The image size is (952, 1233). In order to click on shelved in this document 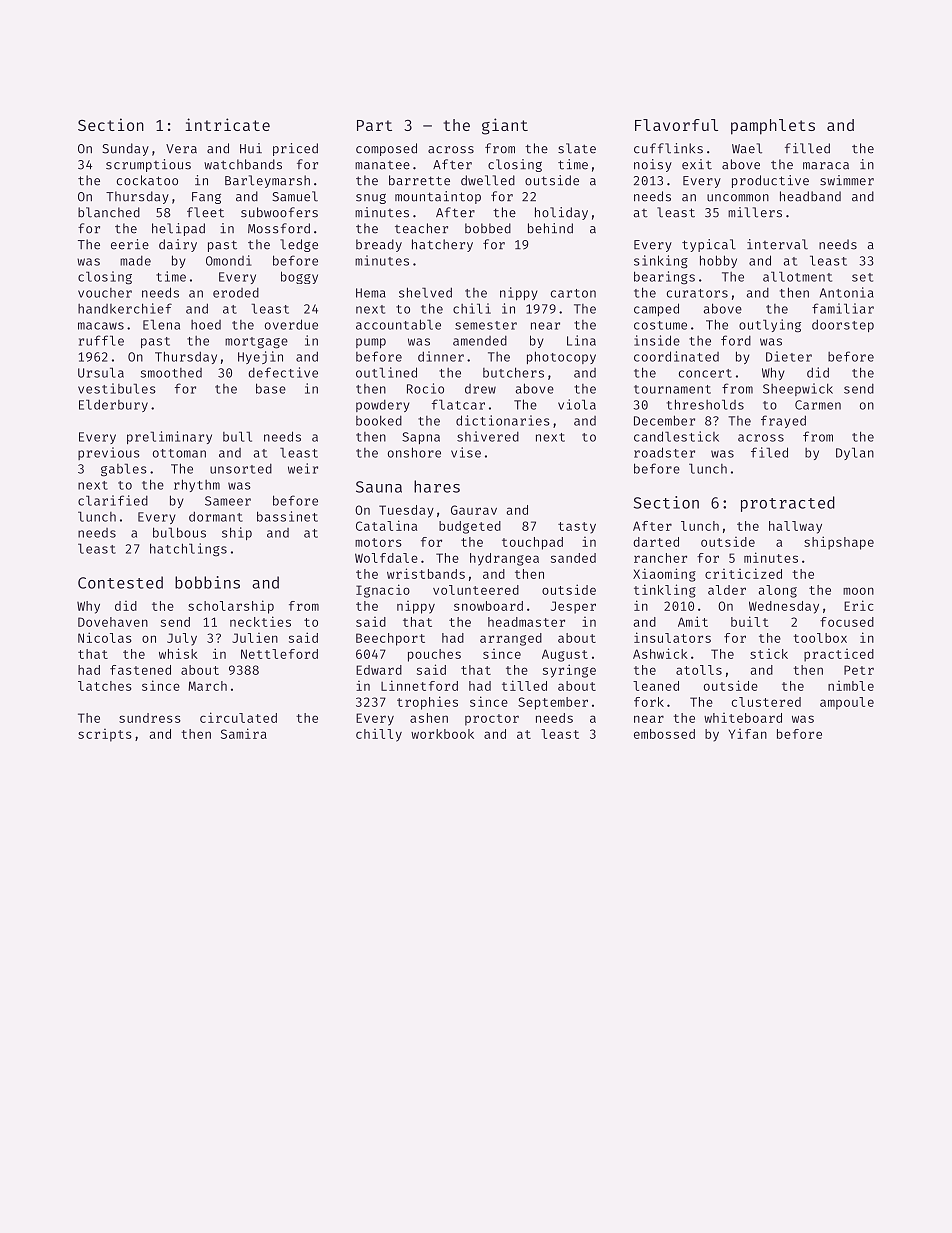, I will do `click(425, 292)`.
